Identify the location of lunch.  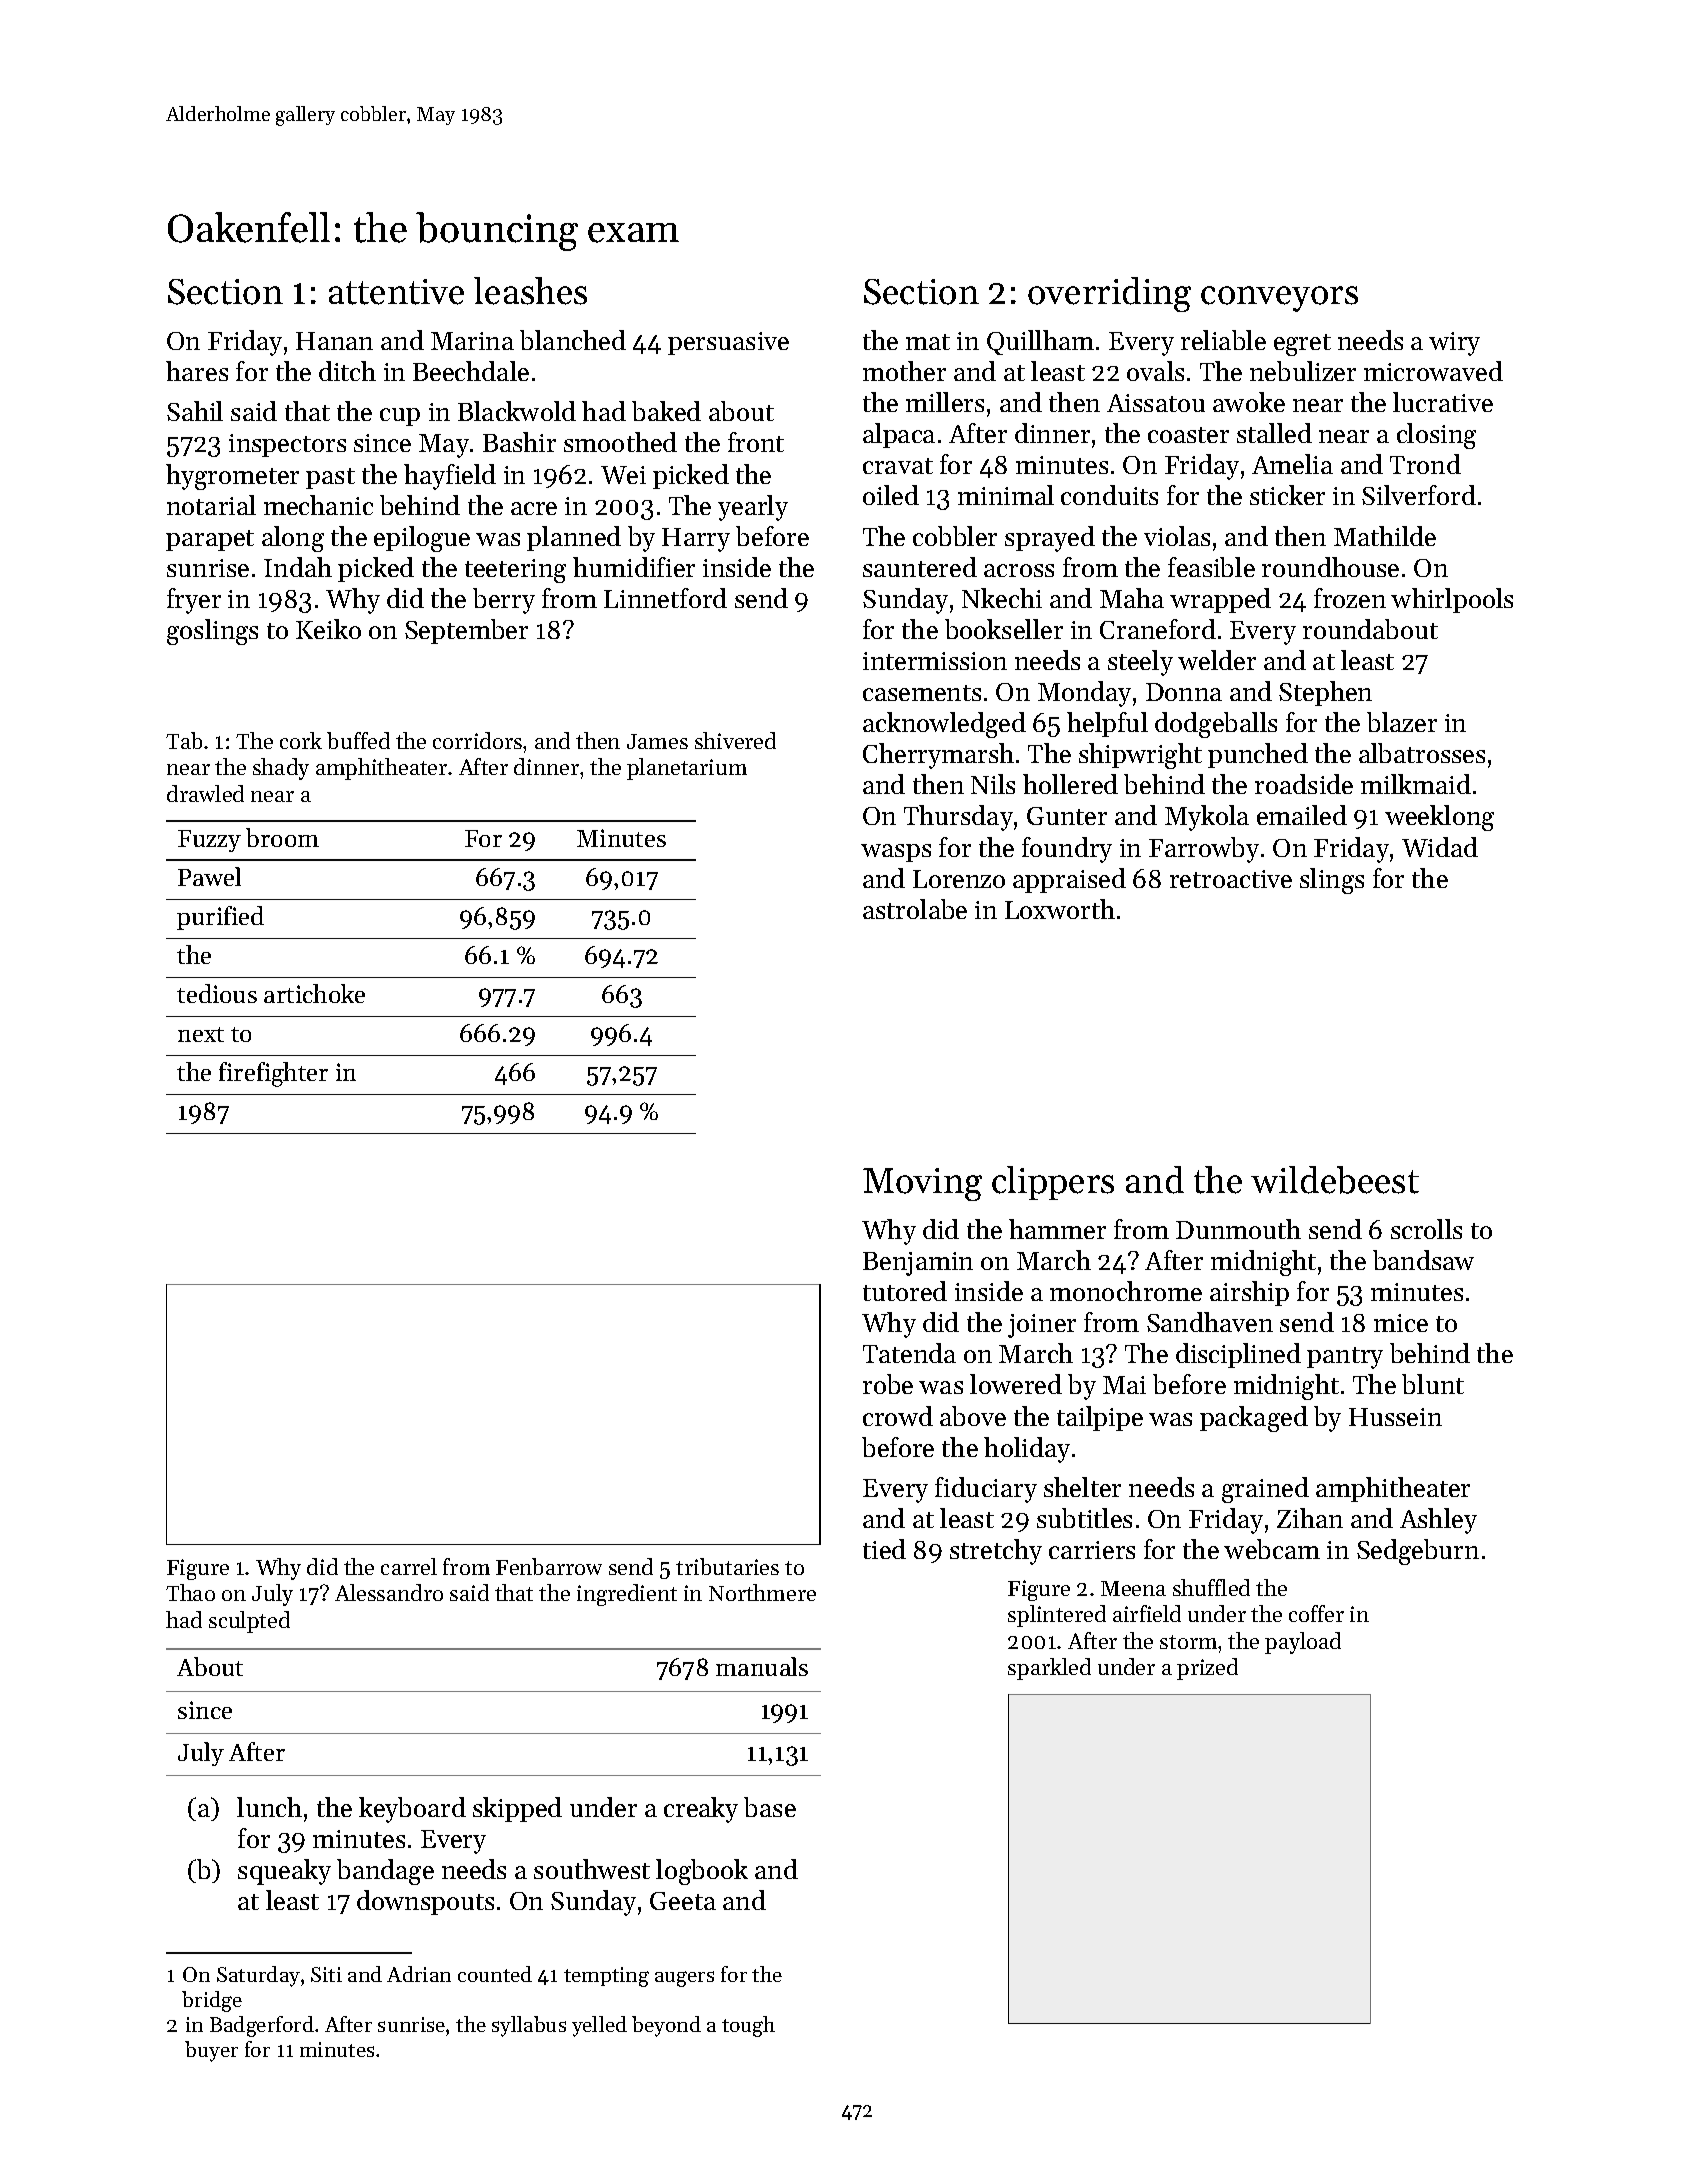
(269, 1807).
